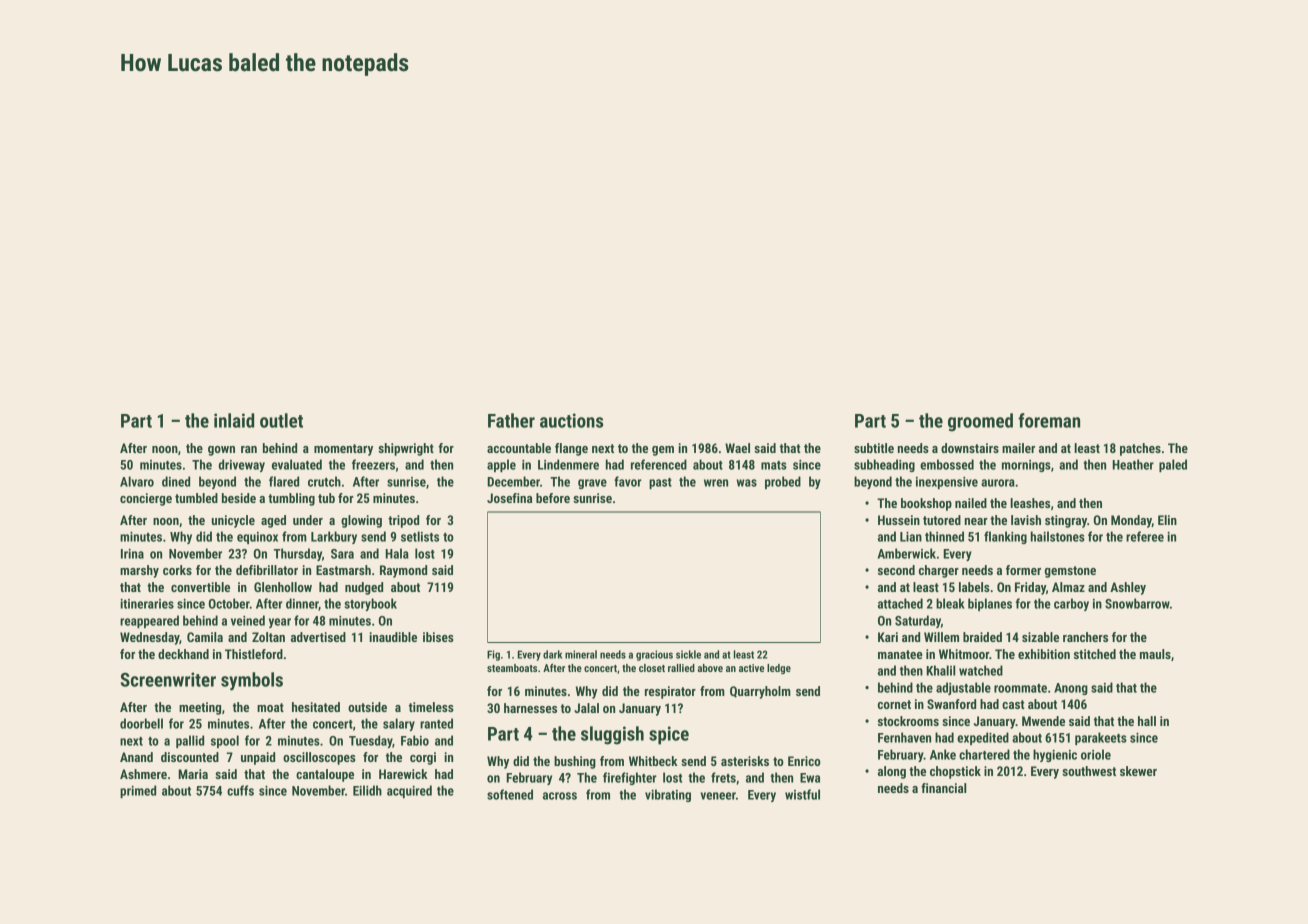  What do you see at coordinates (221, 451) in the screenshot?
I see `gown` at bounding box center [221, 451].
